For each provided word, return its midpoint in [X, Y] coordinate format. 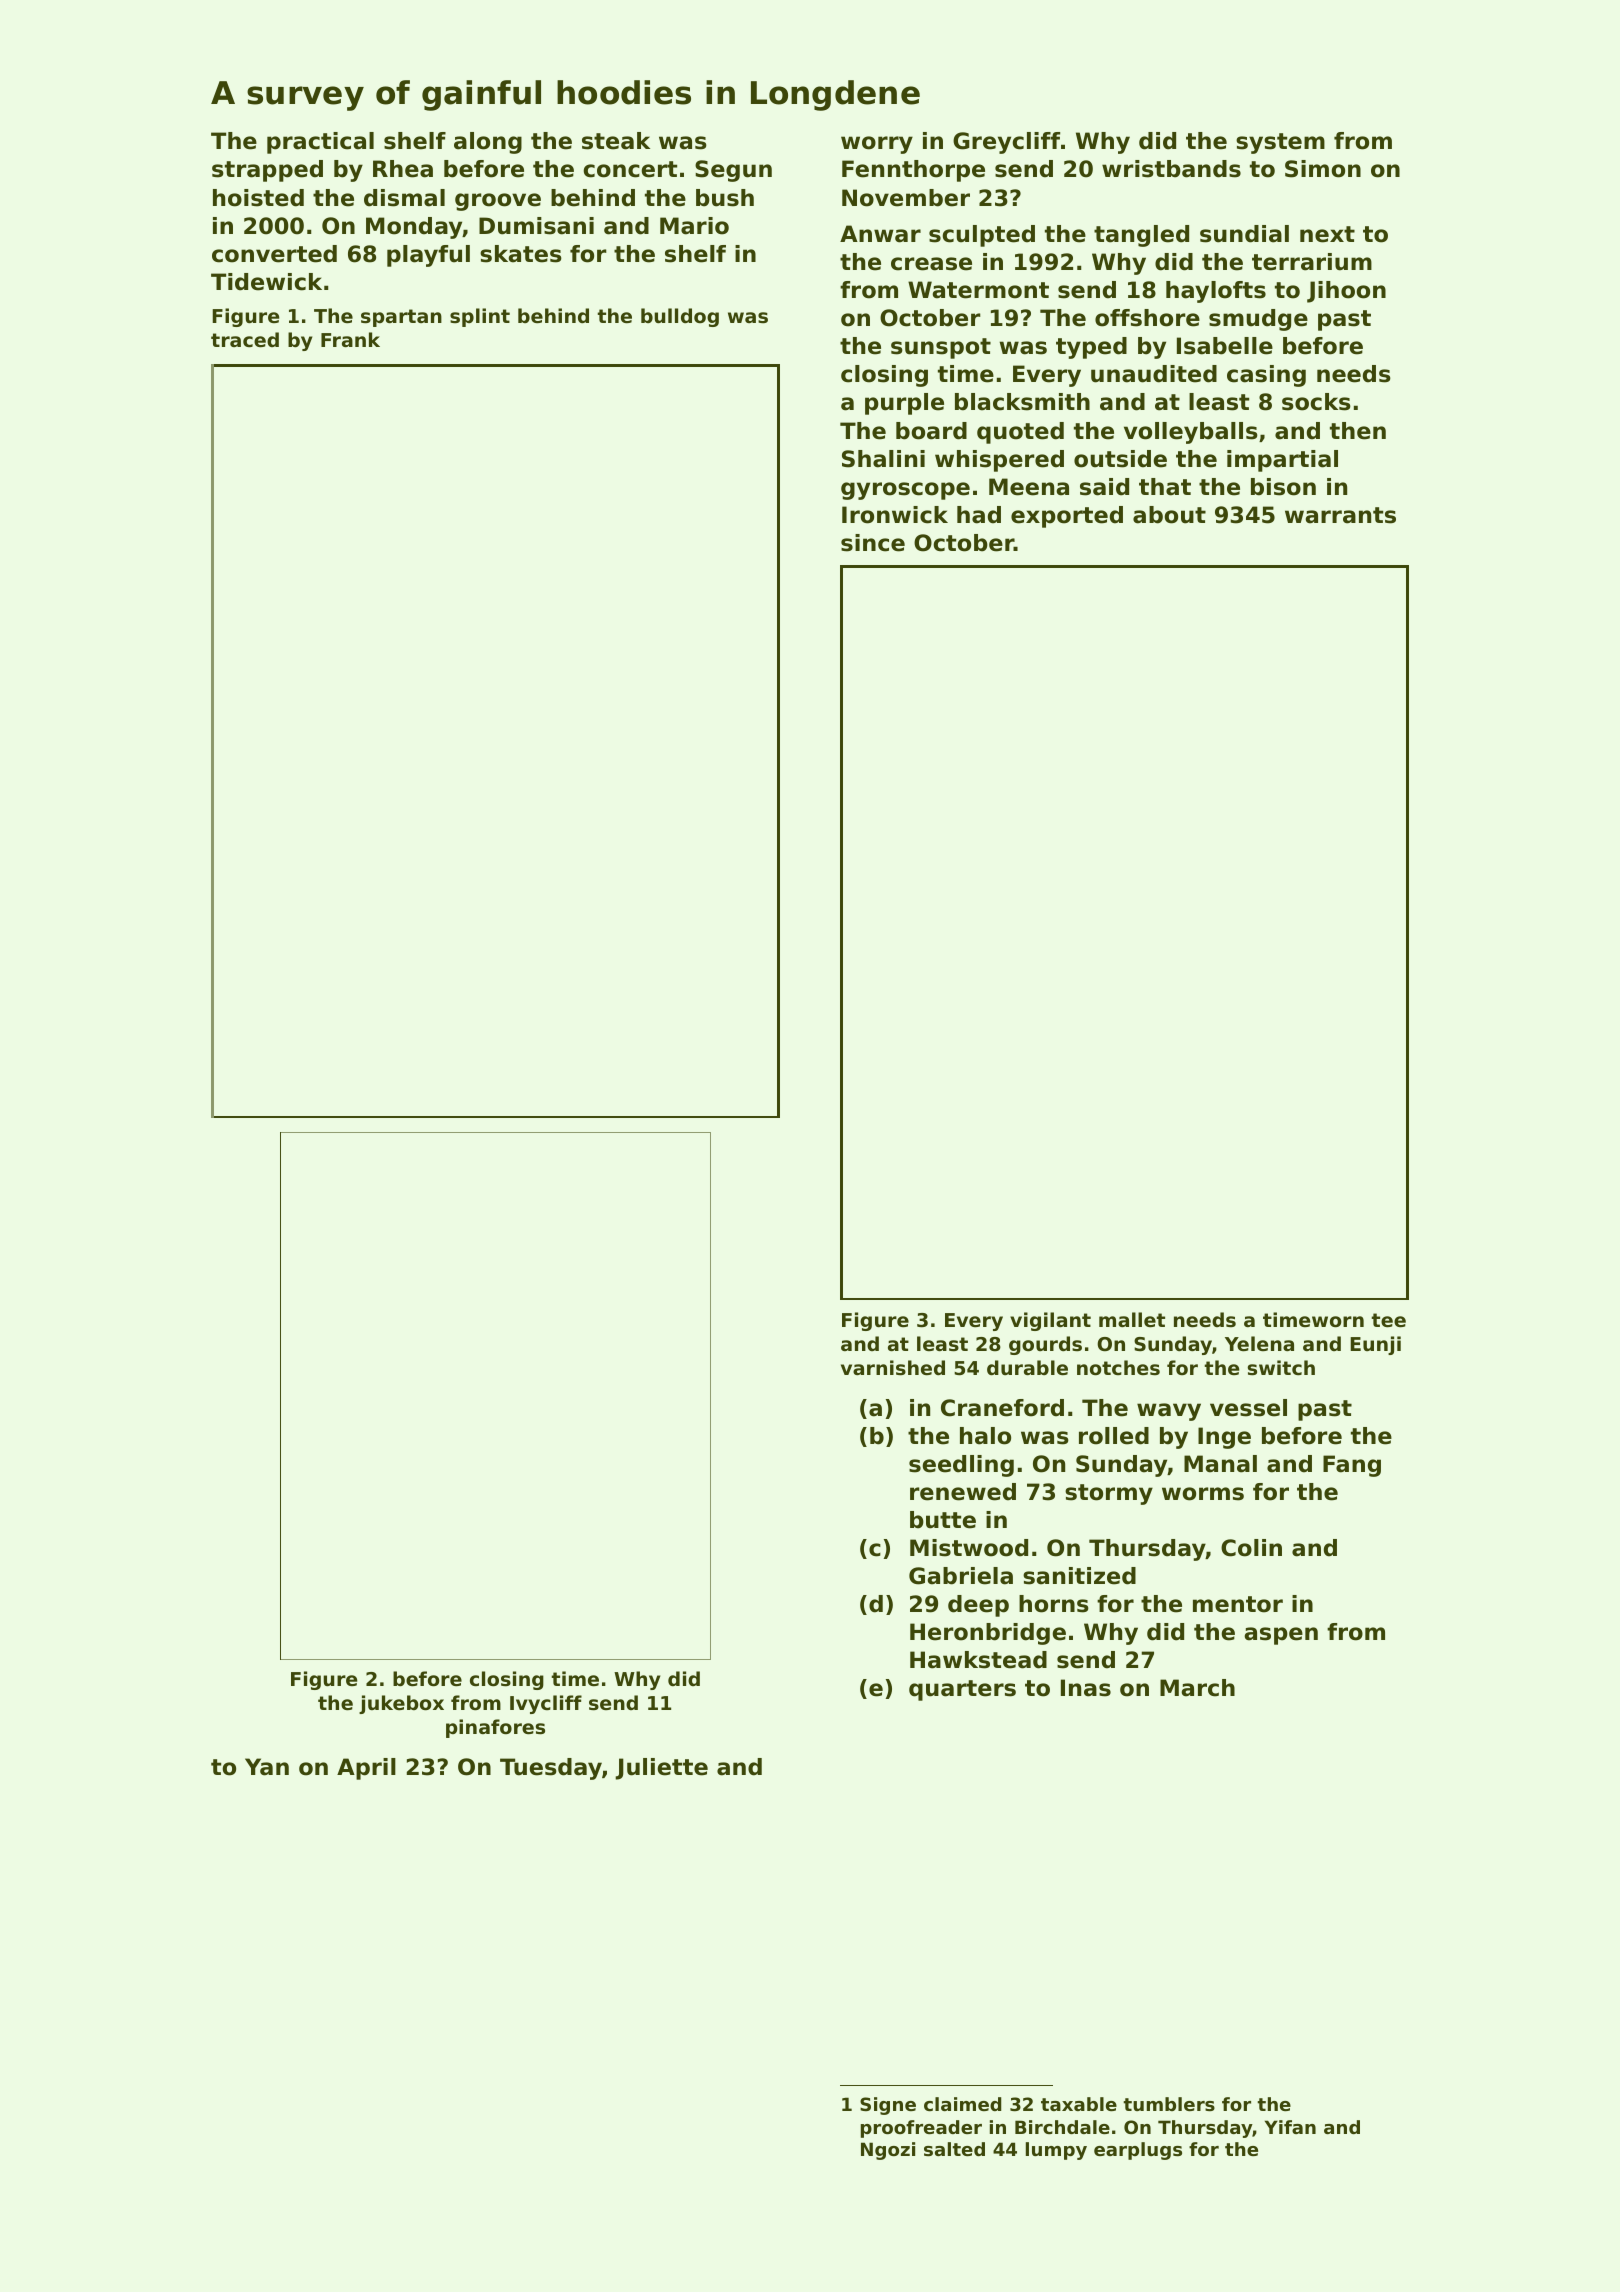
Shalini [883, 459]
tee [1388, 1320]
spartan [401, 318]
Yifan [1290, 2127]
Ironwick [895, 515]
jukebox [401, 1704]
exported [1067, 517]
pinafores [495, 1728]
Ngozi [888, 2151]
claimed [962, 2104]
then [1358, 431]
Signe [888, 2106]
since [873, 543]
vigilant [1050, 1321]
